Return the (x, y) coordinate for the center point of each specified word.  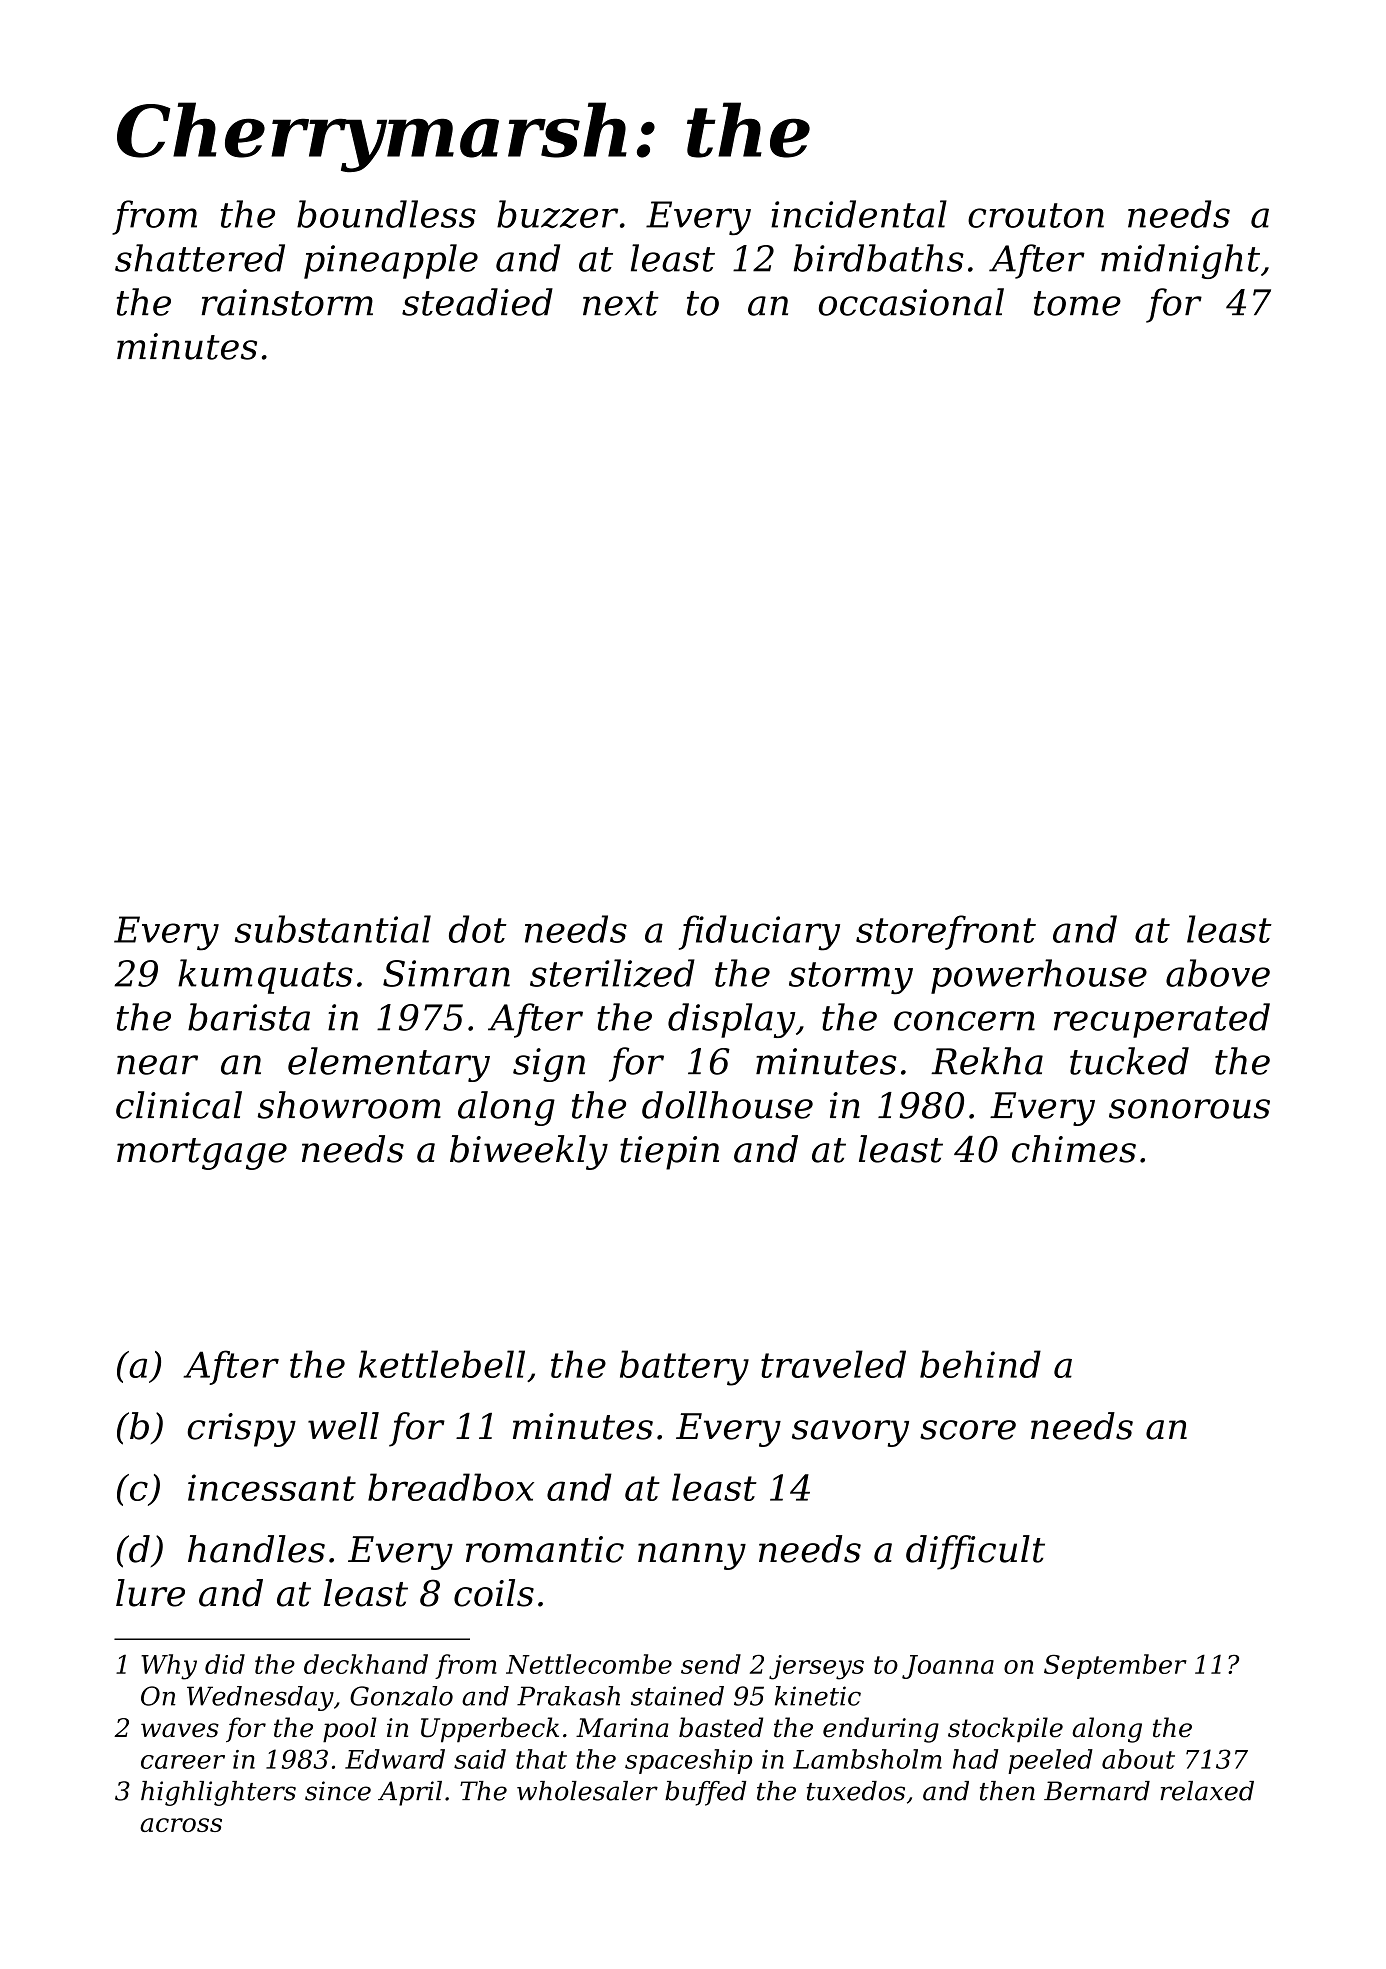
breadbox (451, 1487)
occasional (911, 302)
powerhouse (1039, 976)
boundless (386, 214)
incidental (859, 214)
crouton (1036, 215)
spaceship (688, 1761)
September (1115, 1666)
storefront (946, 932)
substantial (333, 929)
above (1218, 973)
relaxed (1207, 1791)
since (338, 1791)
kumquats (265, 976)
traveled (833, 1364)
